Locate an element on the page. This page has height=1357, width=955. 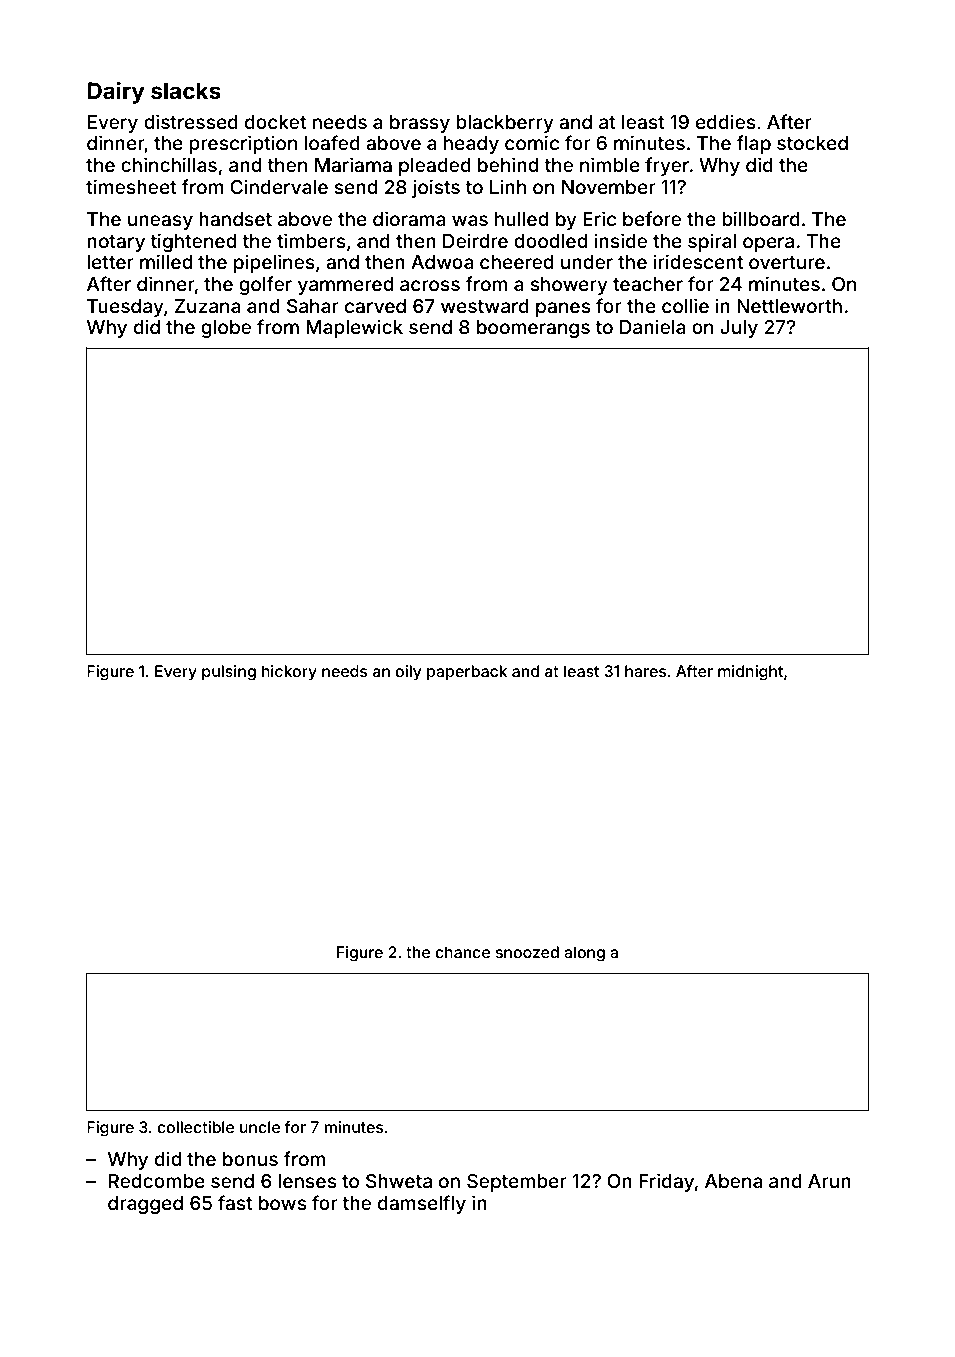
July is located at coordinates (739, 329).
